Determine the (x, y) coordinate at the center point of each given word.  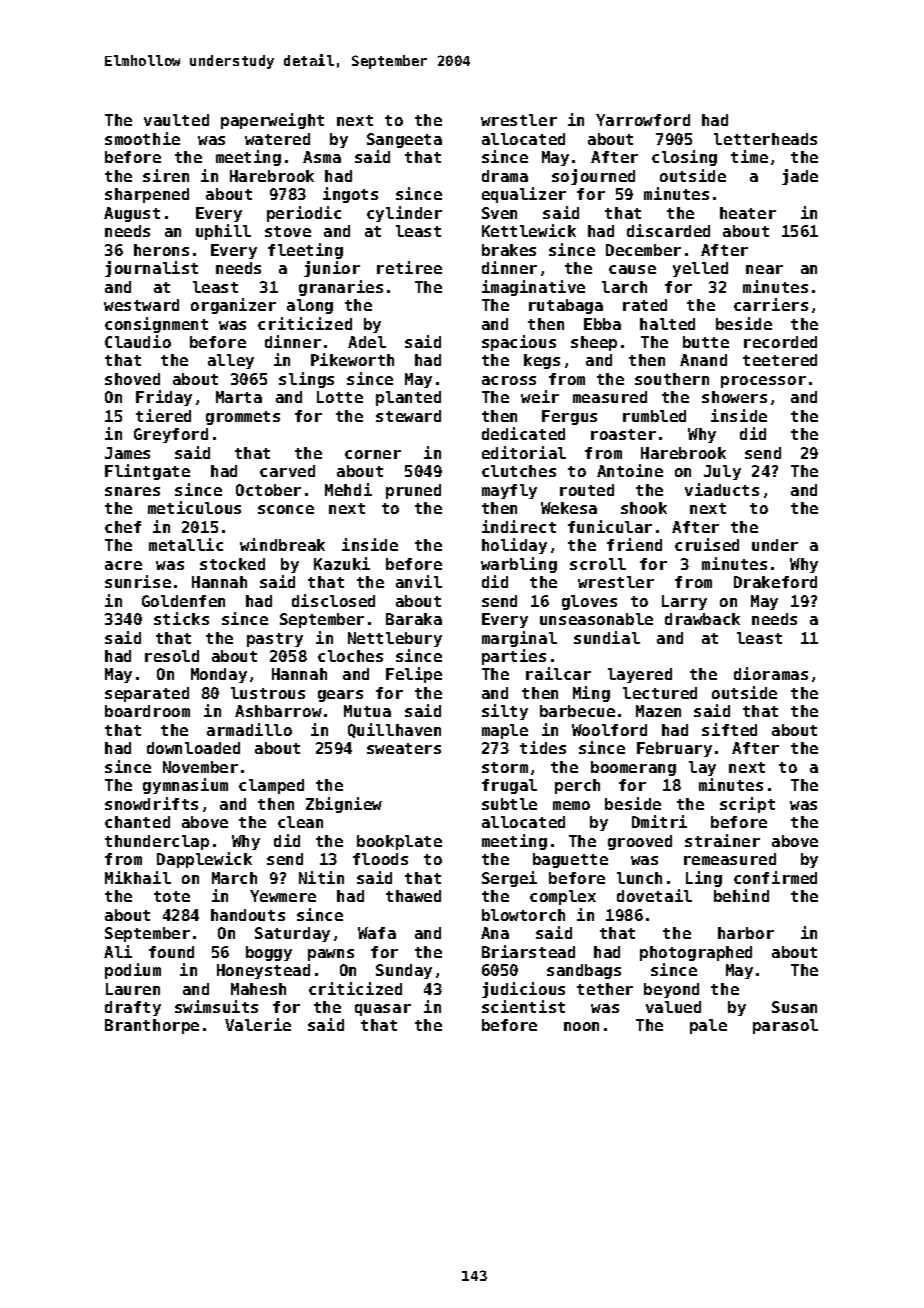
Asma (322, 157)
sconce (286, 509)
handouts (248, 915)
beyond (671, 990)
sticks (181, 618)
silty (505, 712)
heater (748, 213)
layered (640, 675)
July (722, 472)
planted (408, 398)
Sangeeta (404, 140)
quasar (383, 1010)
